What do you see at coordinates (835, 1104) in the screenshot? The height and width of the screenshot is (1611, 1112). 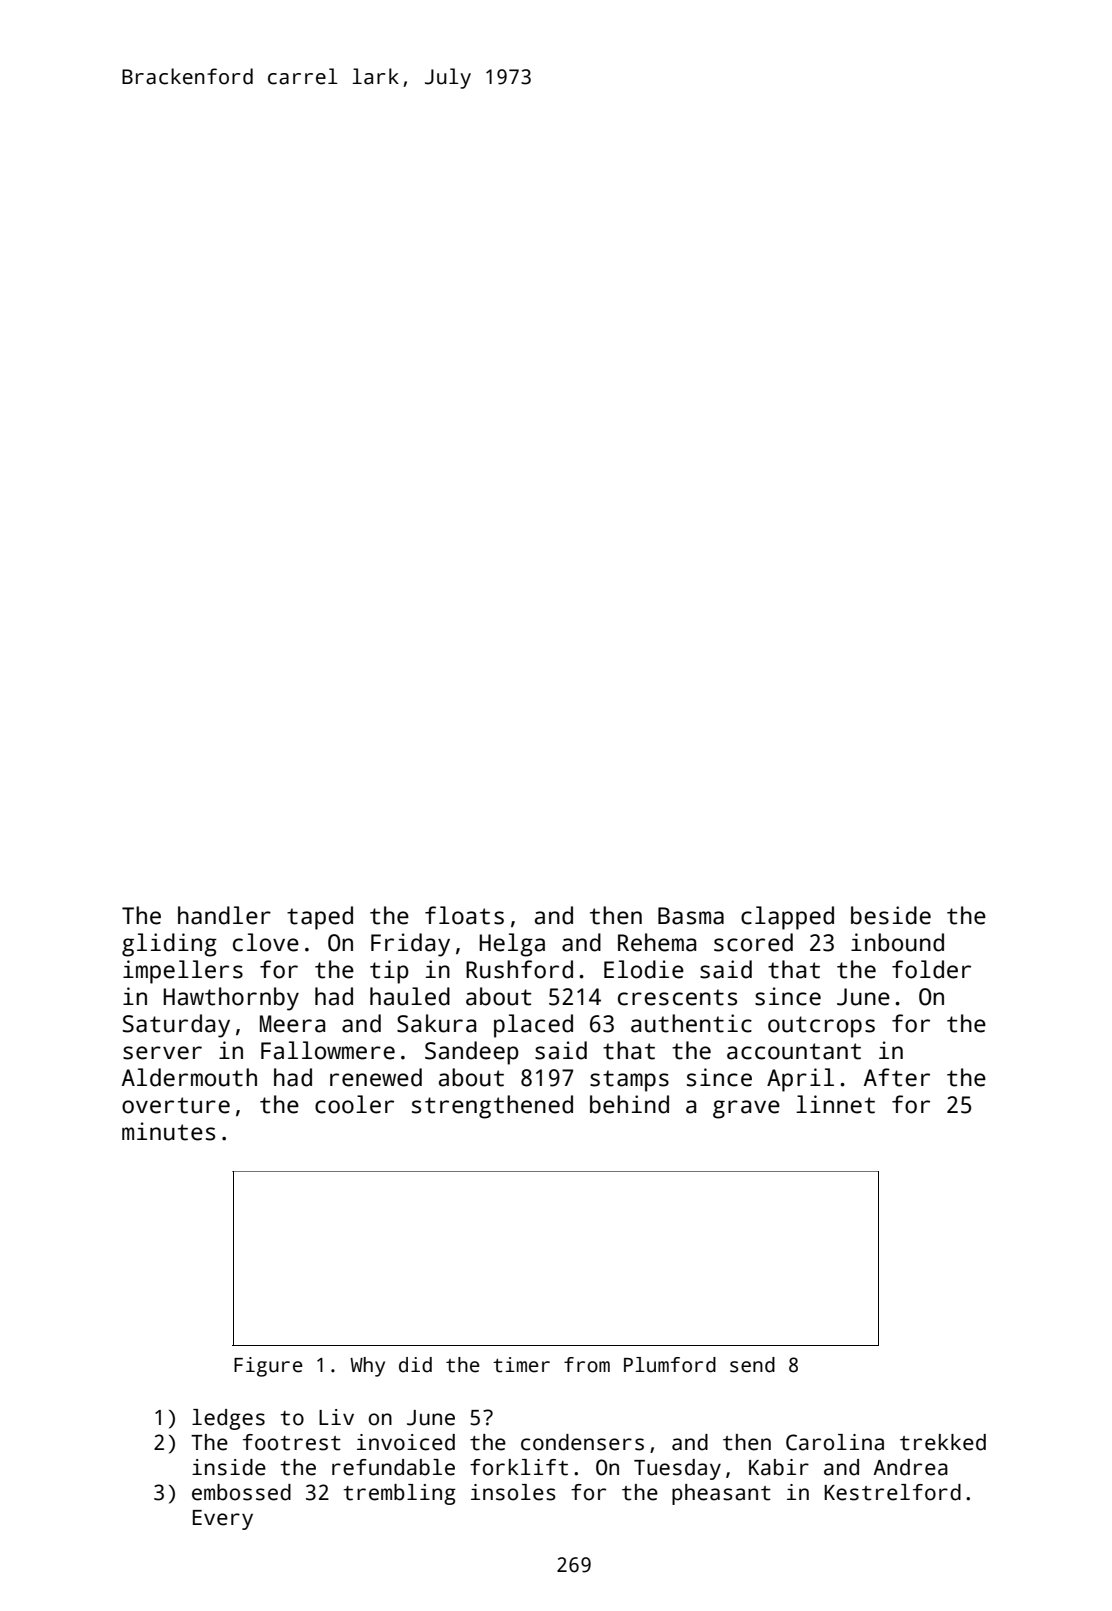 I see `linnet` at bounding box center [835, 1104].
